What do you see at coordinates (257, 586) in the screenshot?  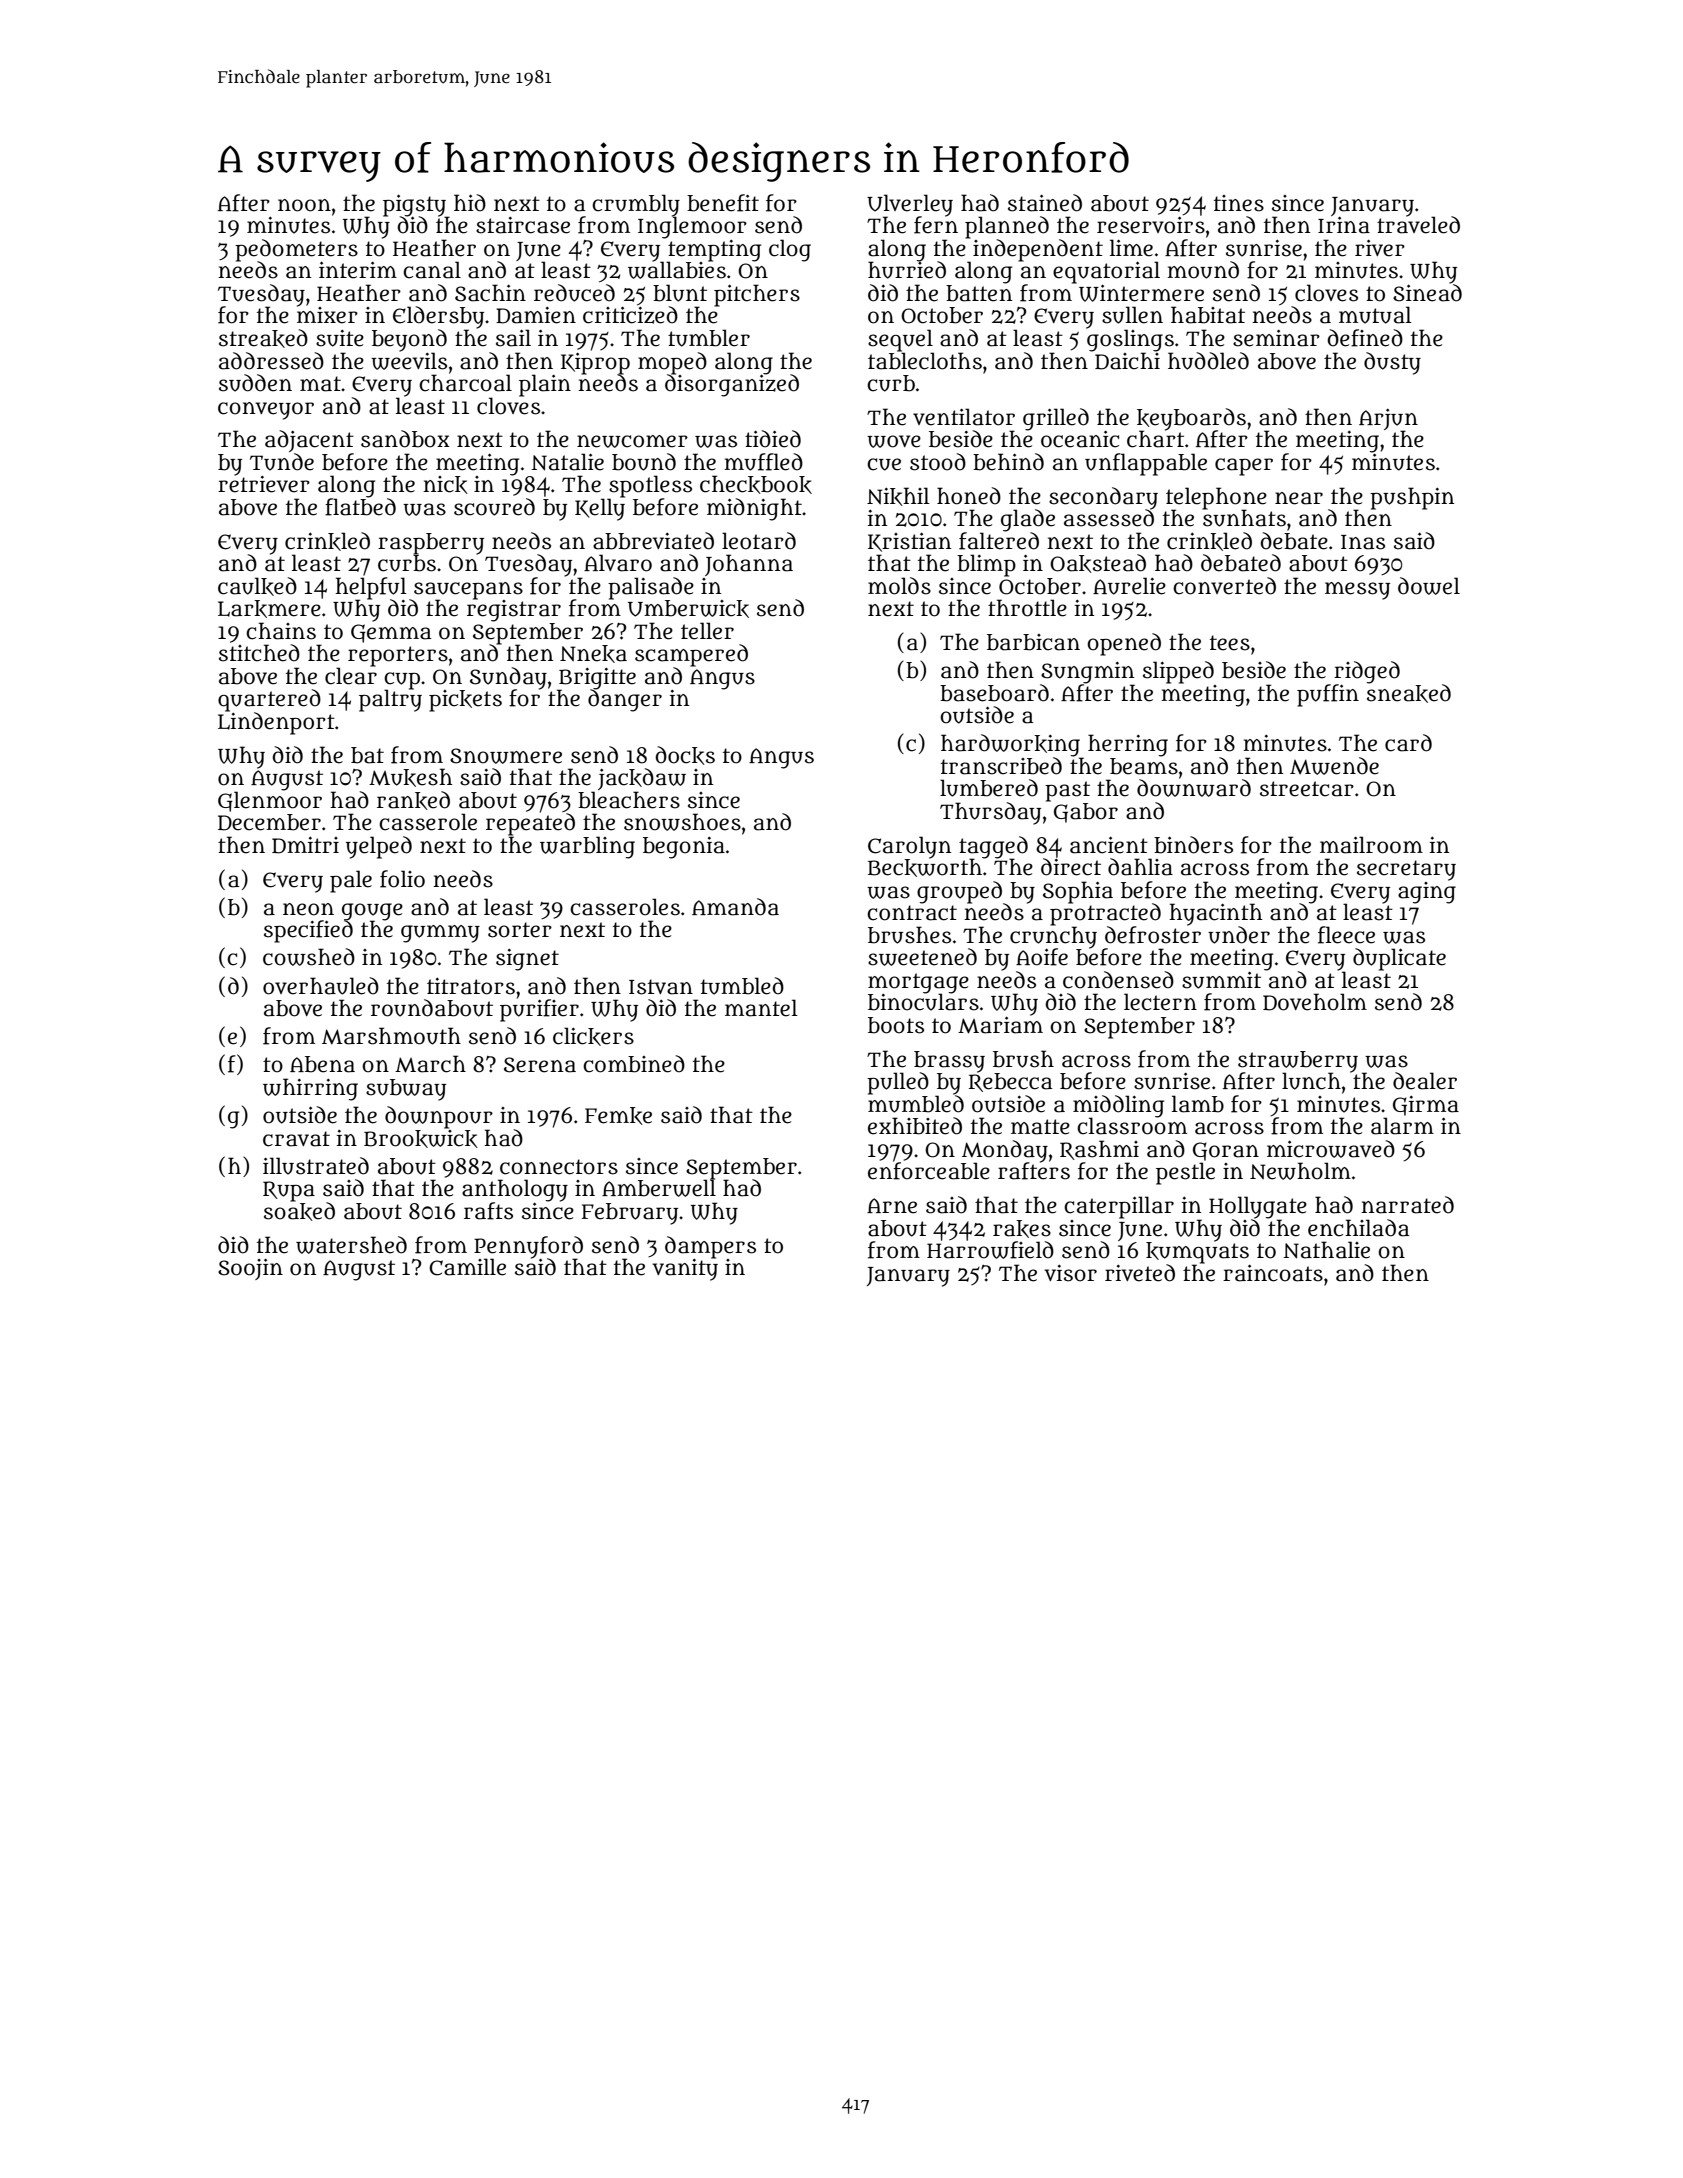 I see `caulked` at bounding box center [257, 586].
